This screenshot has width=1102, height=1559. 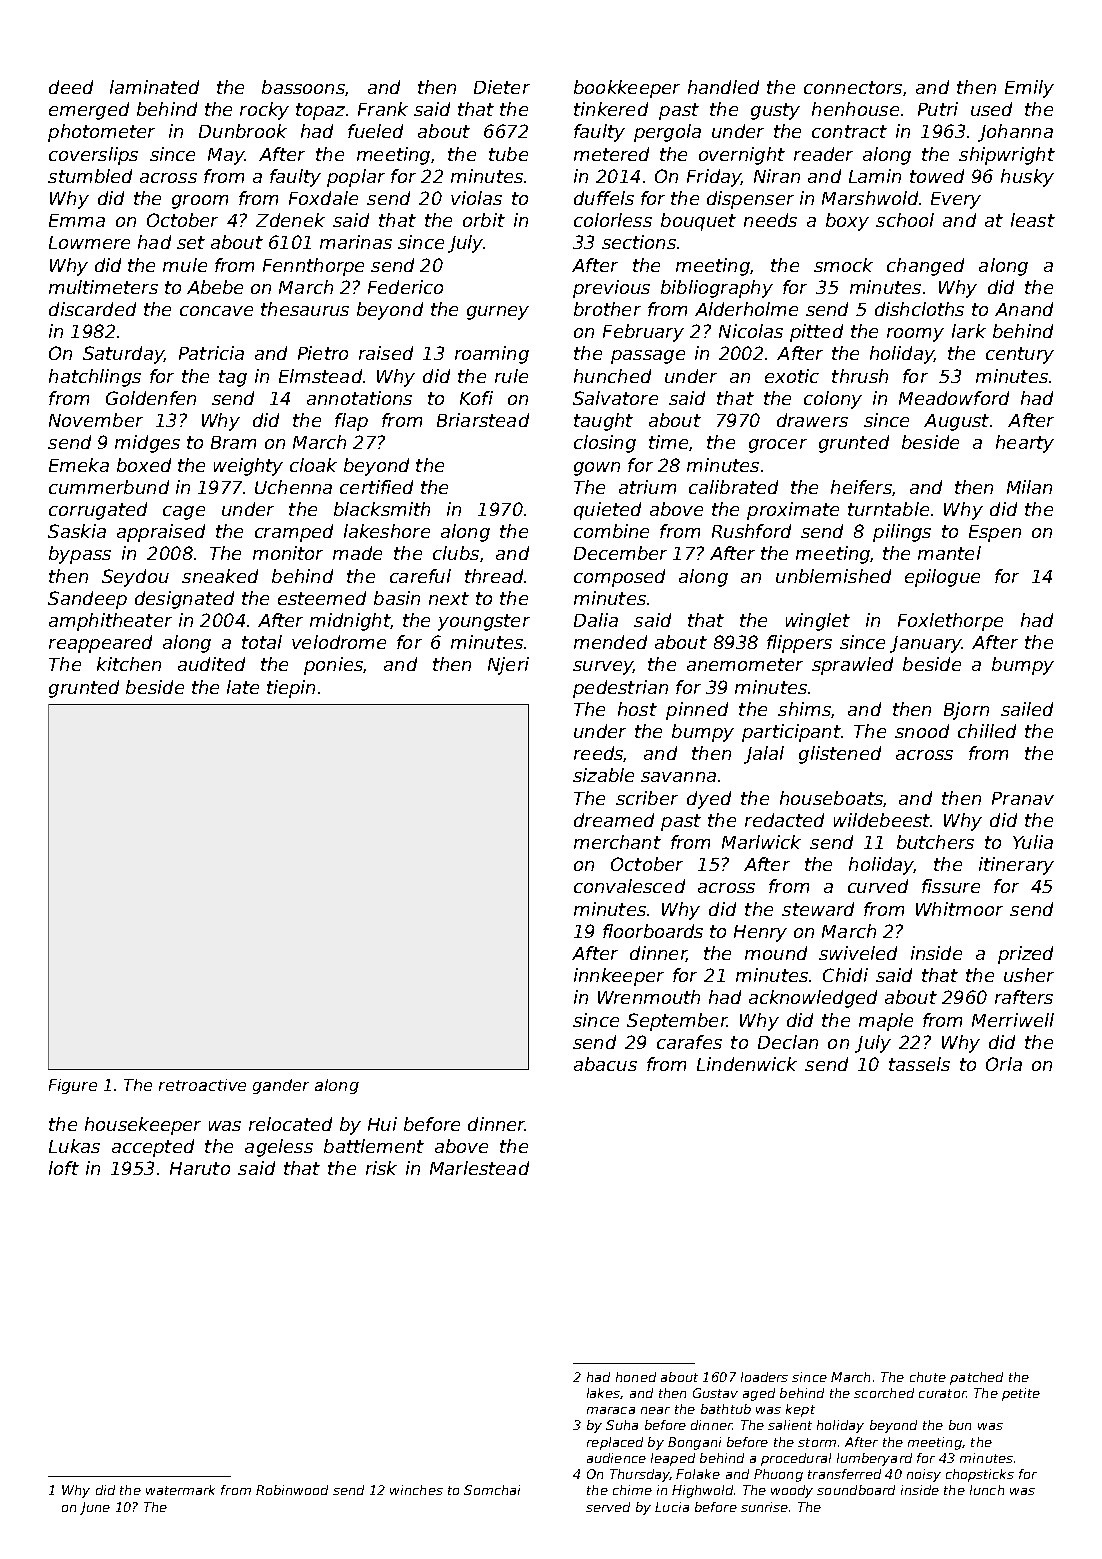 I want to click on turntable, so click(x=888, y=509).
